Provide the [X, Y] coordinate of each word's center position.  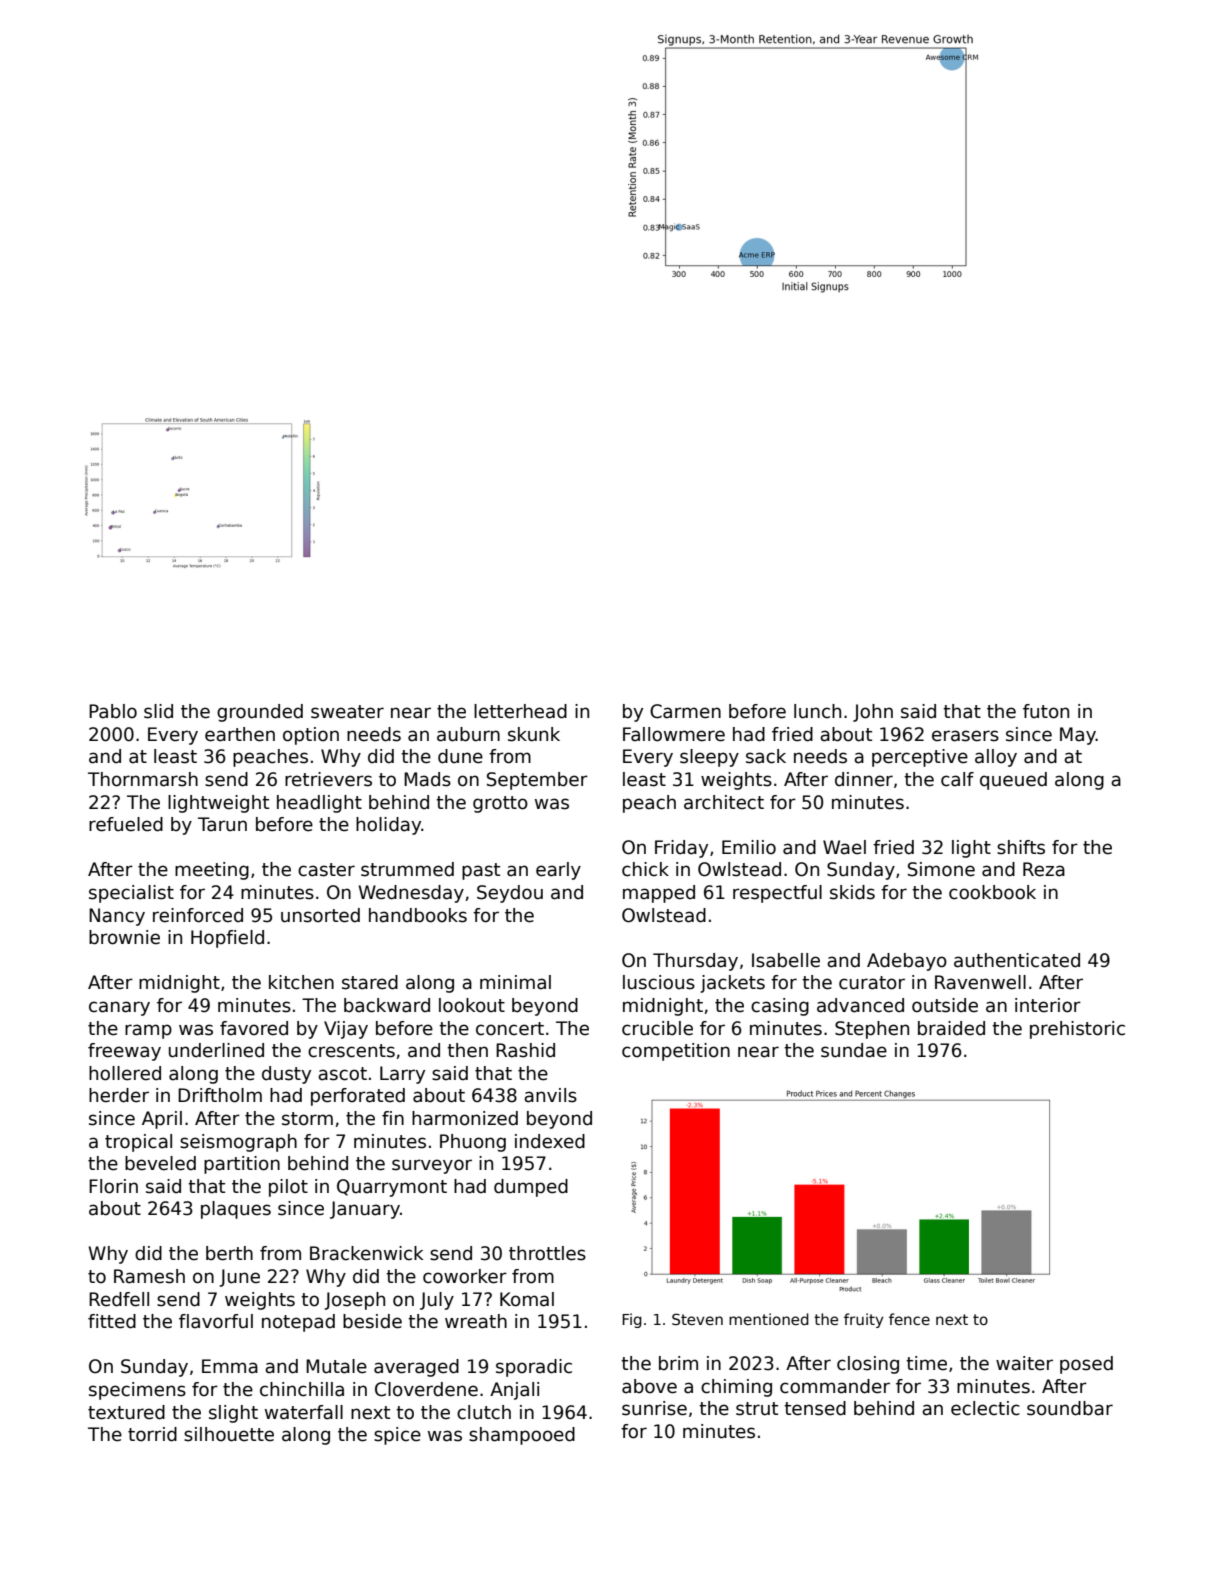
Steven [697, 1319]
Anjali [514, 1391]
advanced [860, 1005]
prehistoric [1077, 1030]
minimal [515, 982]
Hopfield [227, 939]
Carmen [685, 711]
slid [158, 711]
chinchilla [302, 1389]
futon [1046, 711]
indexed [550, 1141]
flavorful [216, 1321]
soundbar [1070, 1408]
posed [1086, 1365]
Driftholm [220, 1095]
